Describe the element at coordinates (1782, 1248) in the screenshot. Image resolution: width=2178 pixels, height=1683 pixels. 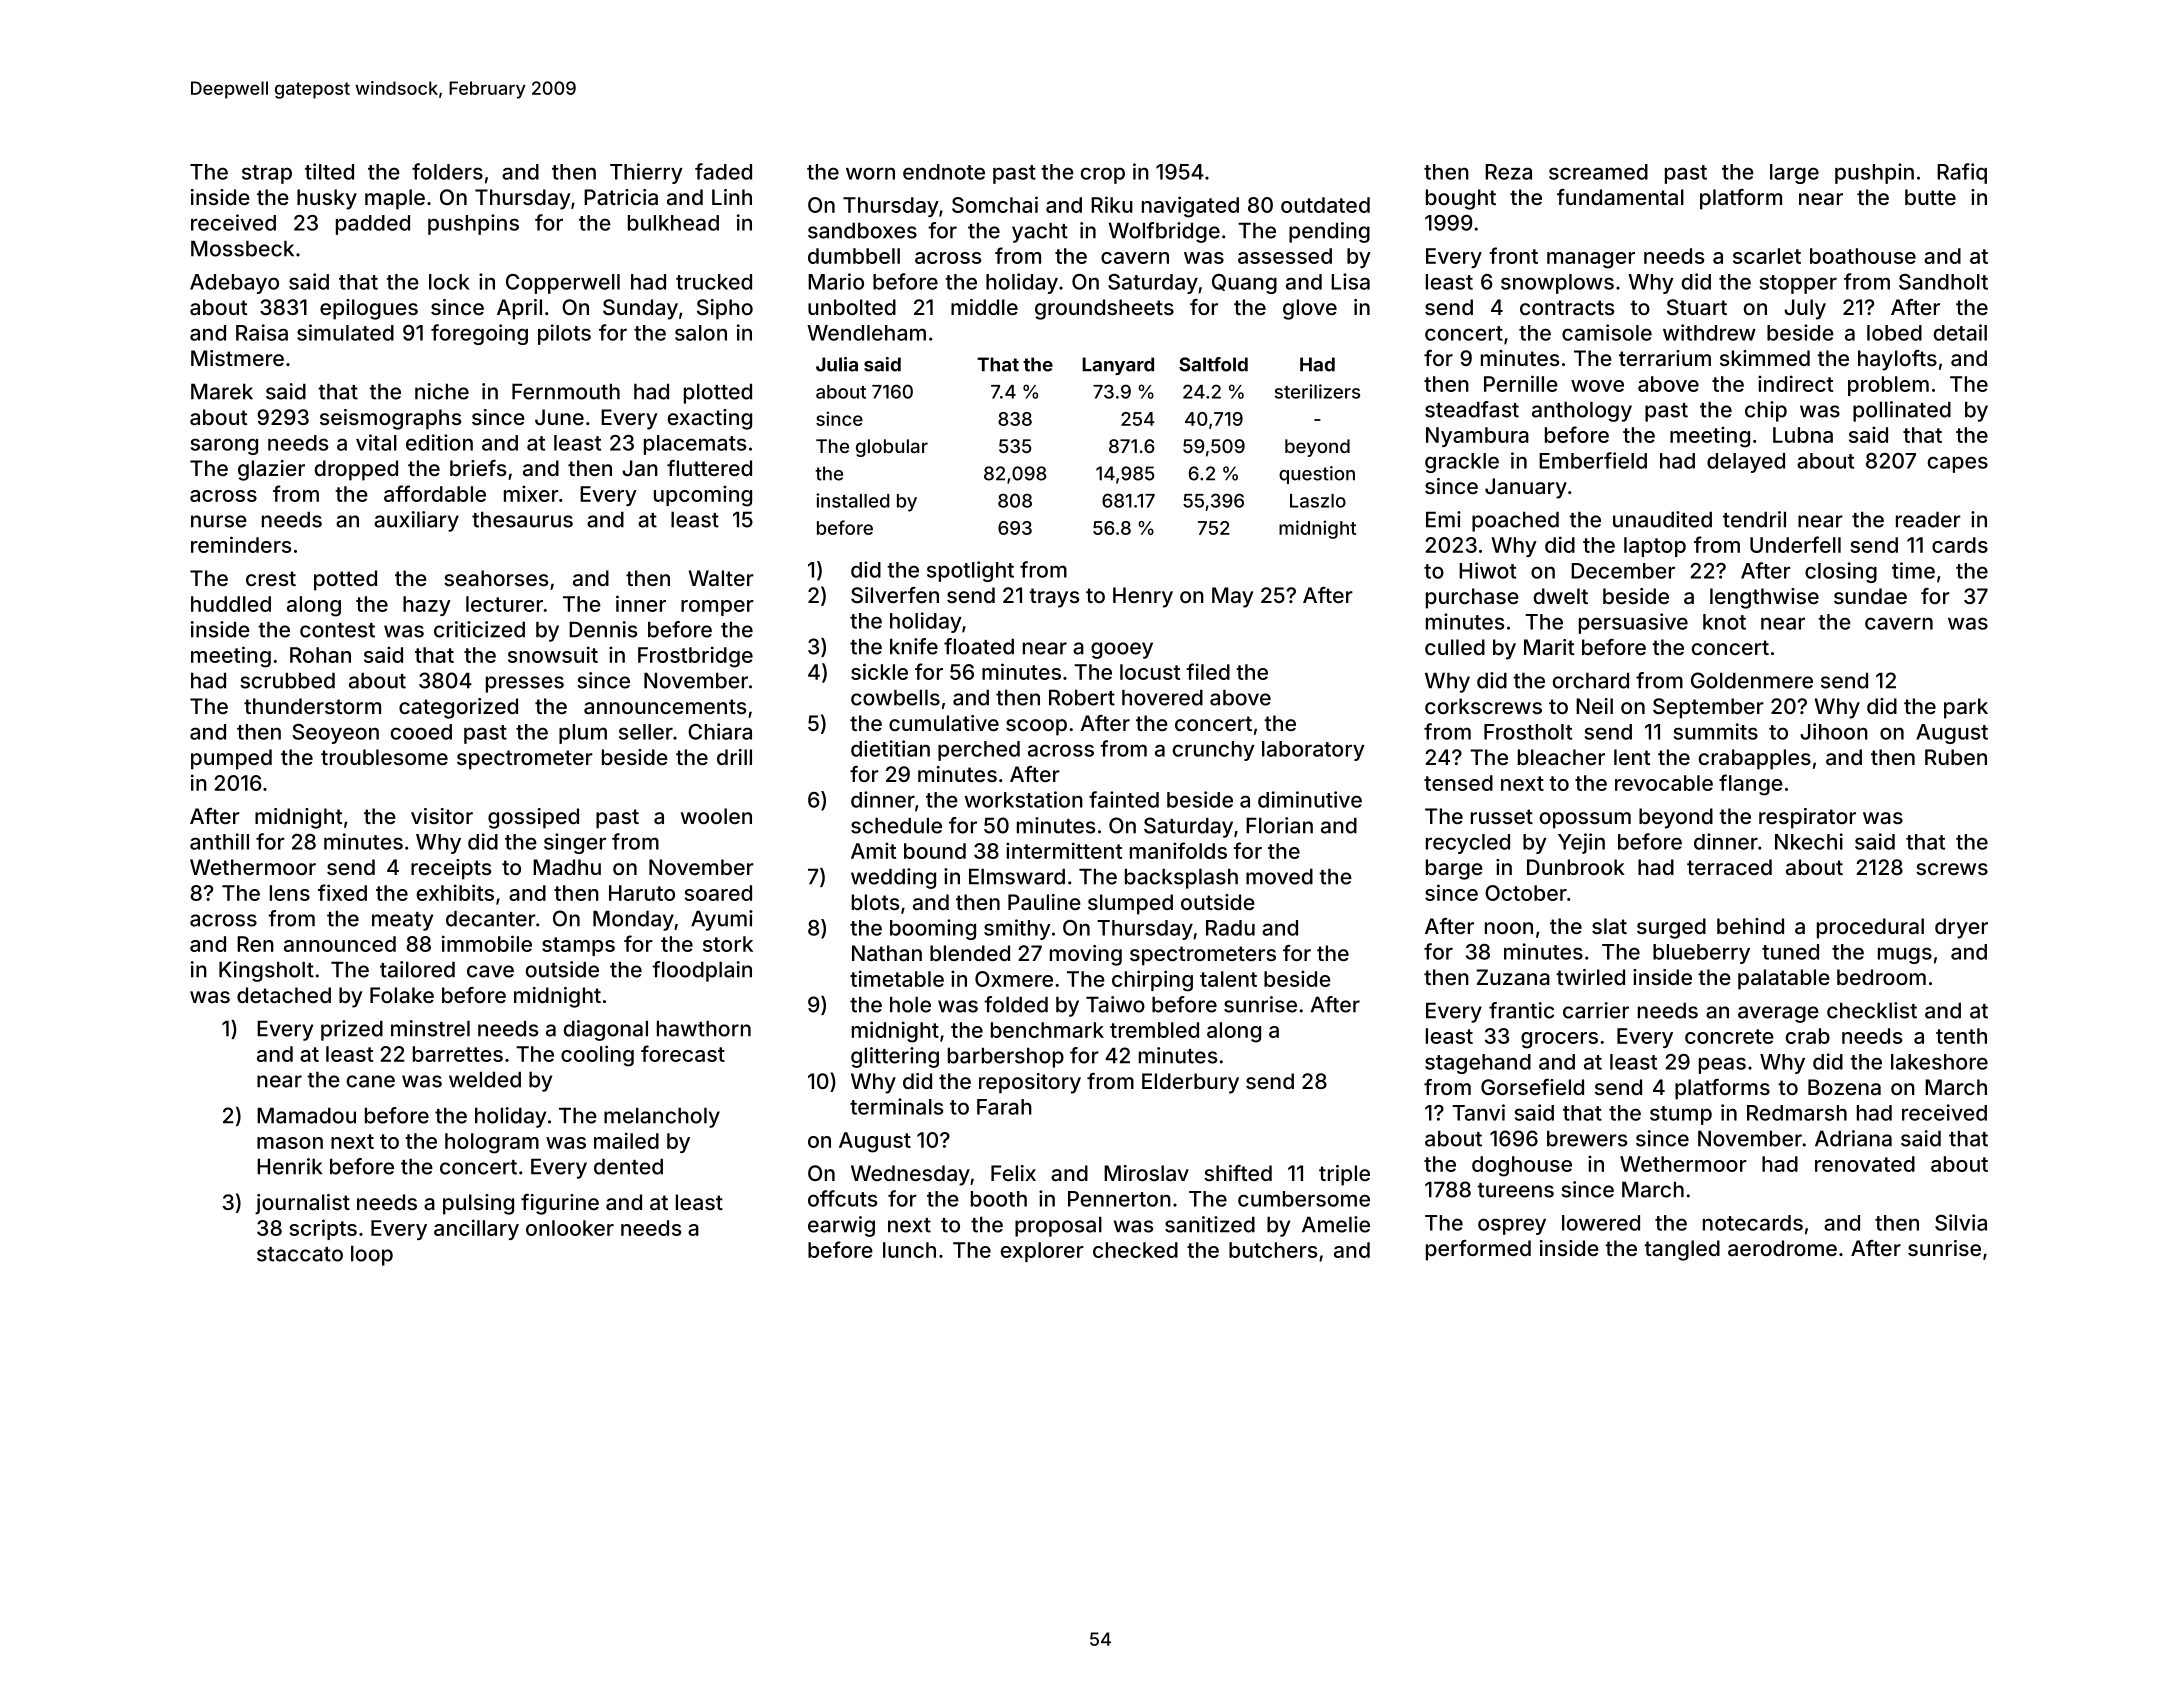
I see `aerodrome` at that location.
